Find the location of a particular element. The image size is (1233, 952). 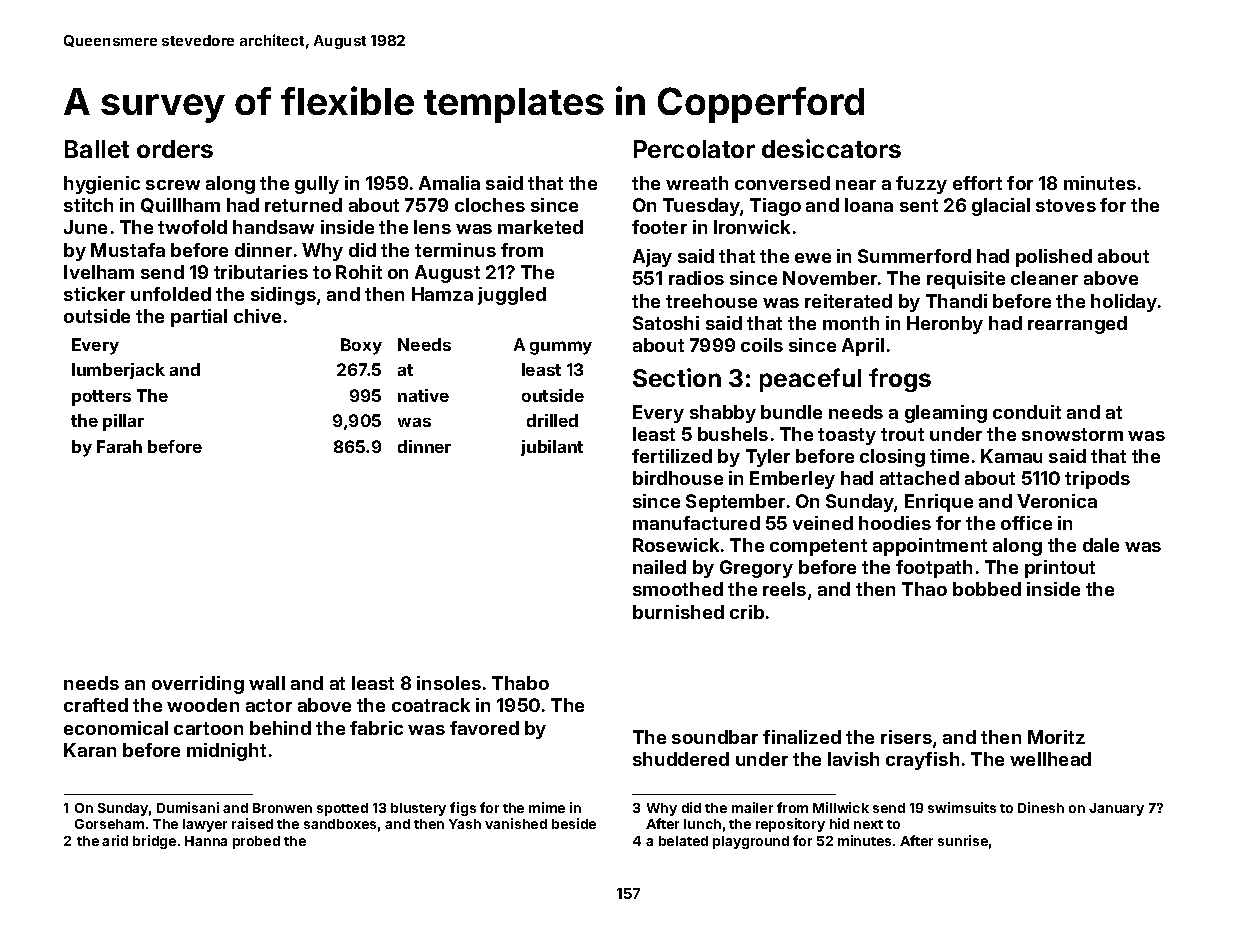

risers is located at coordinates (906, 737).
